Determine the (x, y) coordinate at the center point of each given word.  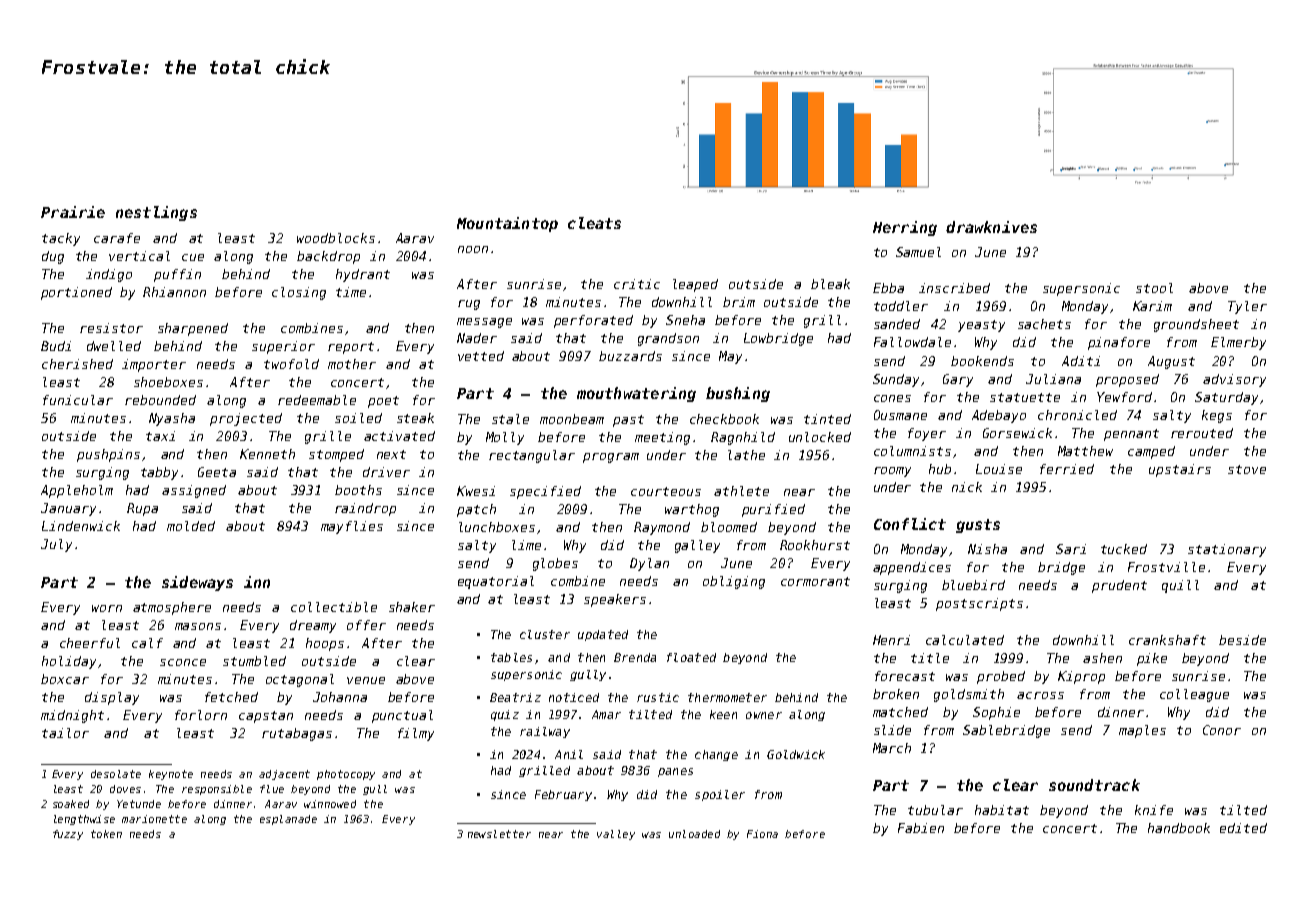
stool (1154, 288)
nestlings (156, 213)
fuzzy (68, 835)
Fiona (762, 834)
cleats (594, 223)
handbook (1179, 828)
